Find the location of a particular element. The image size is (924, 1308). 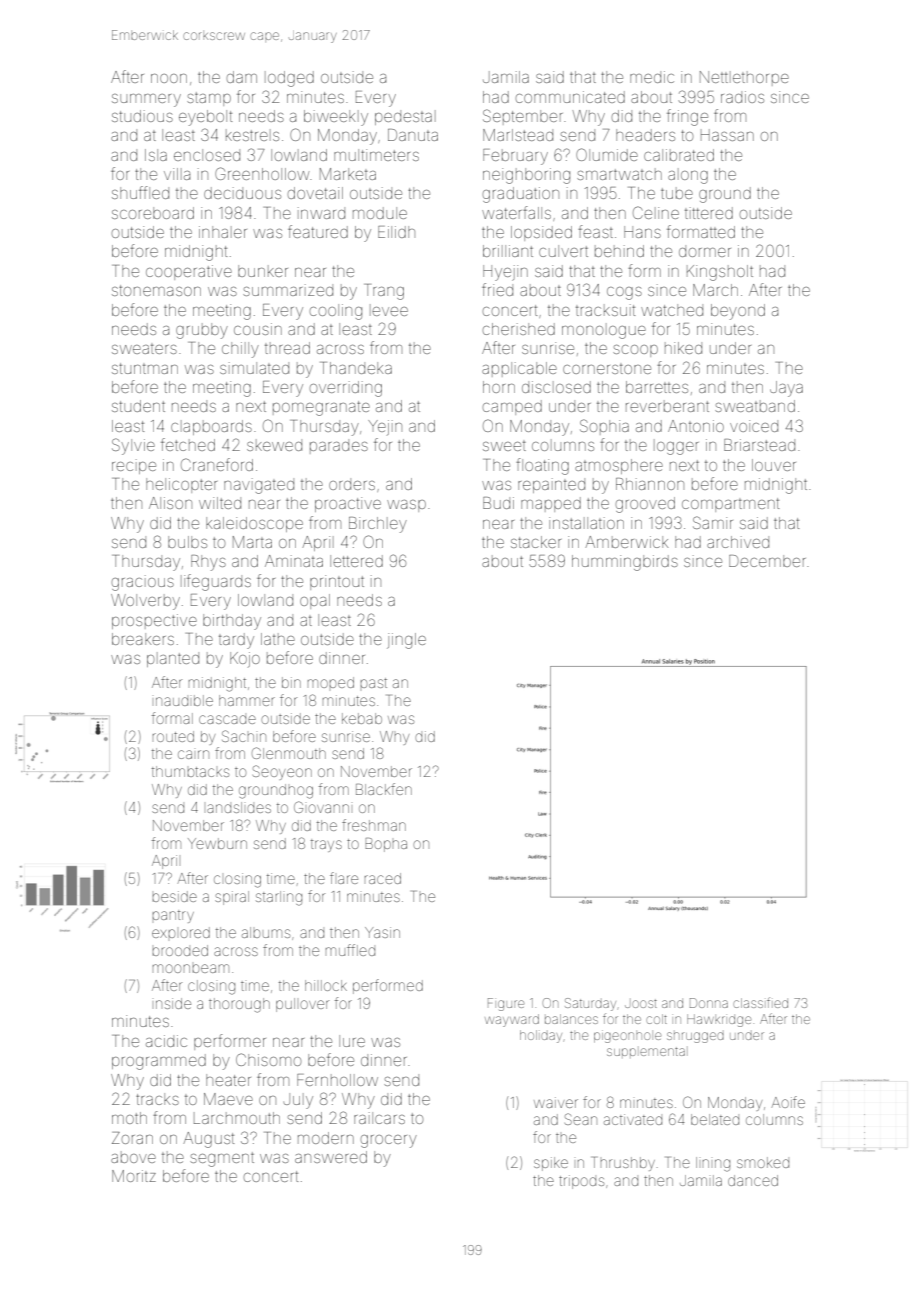

stacker is located at coordinates (536, 542).
